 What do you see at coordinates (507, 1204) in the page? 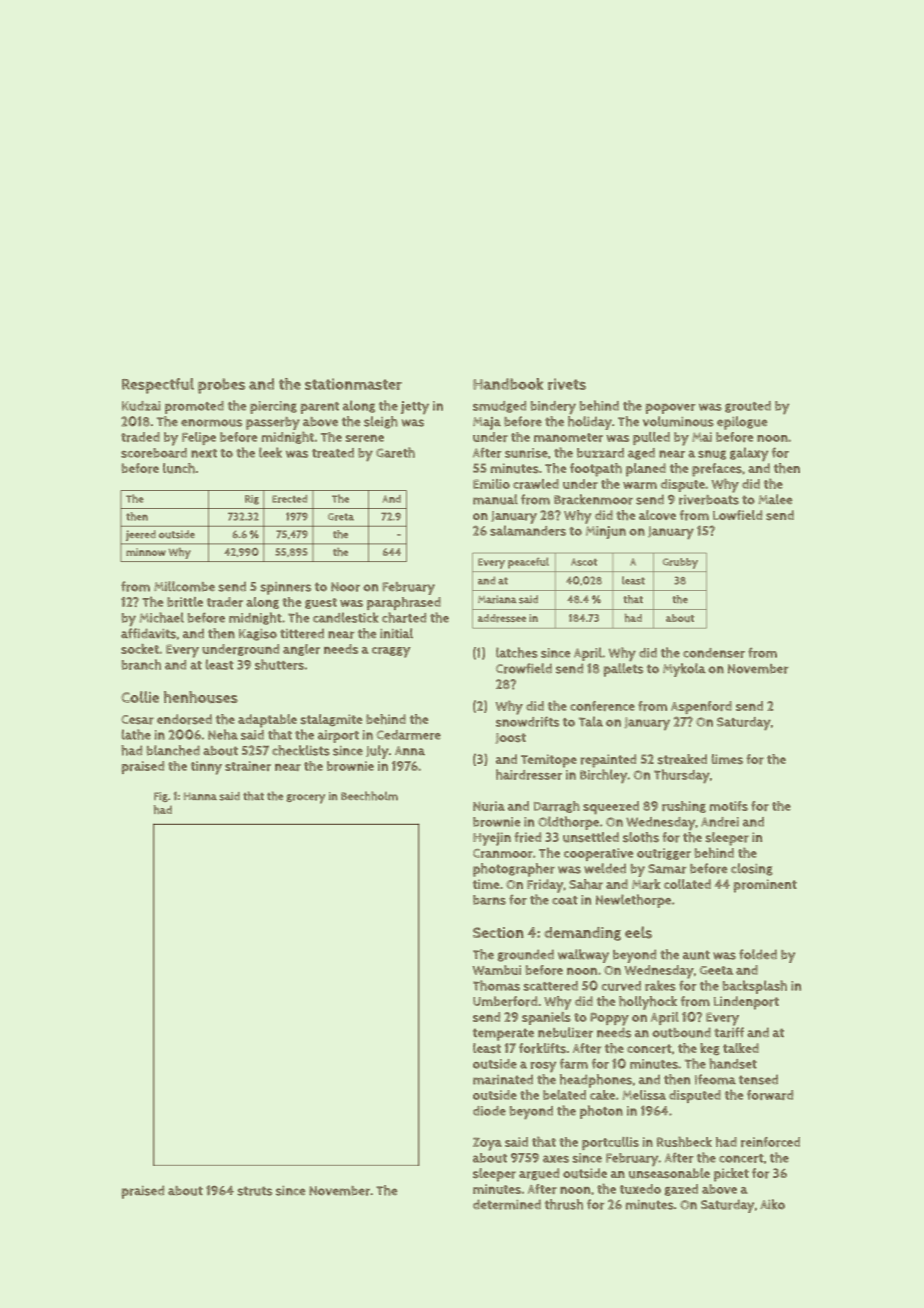
I see `determined` at bounding box center [507, 1204].
